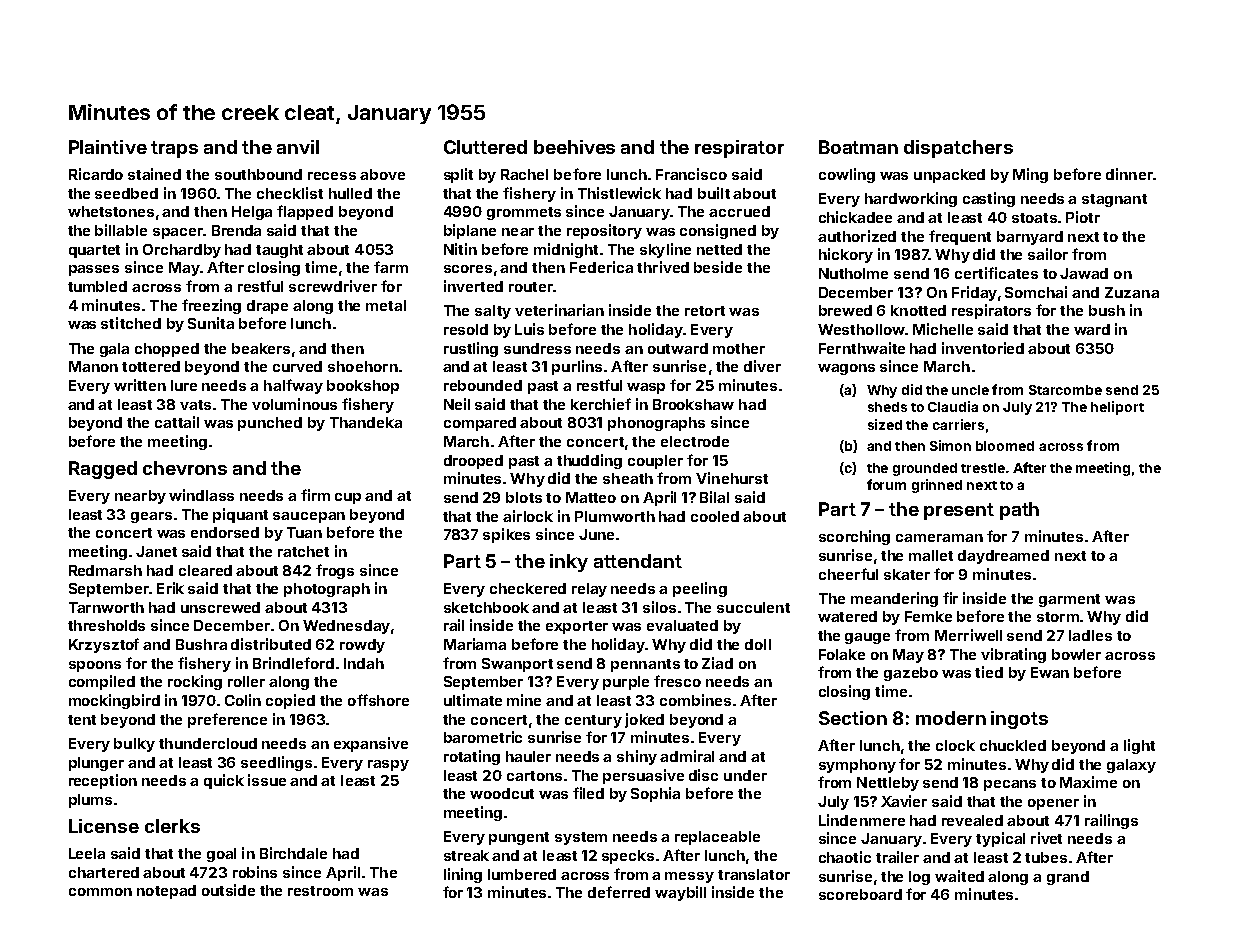  Describe the element at coordinates (931, 555) in the screenshot. I see `mallet` at that location.
